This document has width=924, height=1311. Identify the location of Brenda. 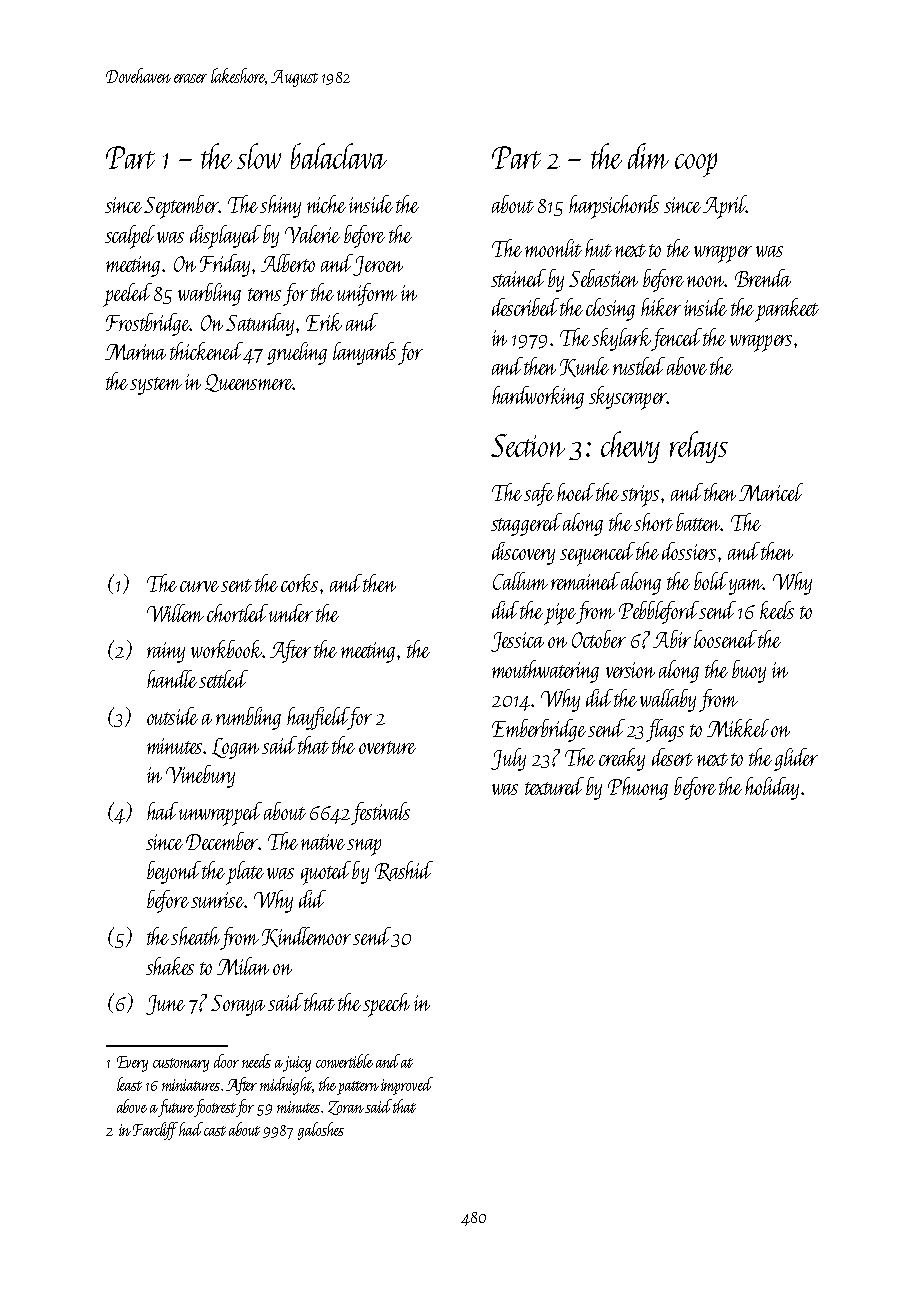
(763, 278).
